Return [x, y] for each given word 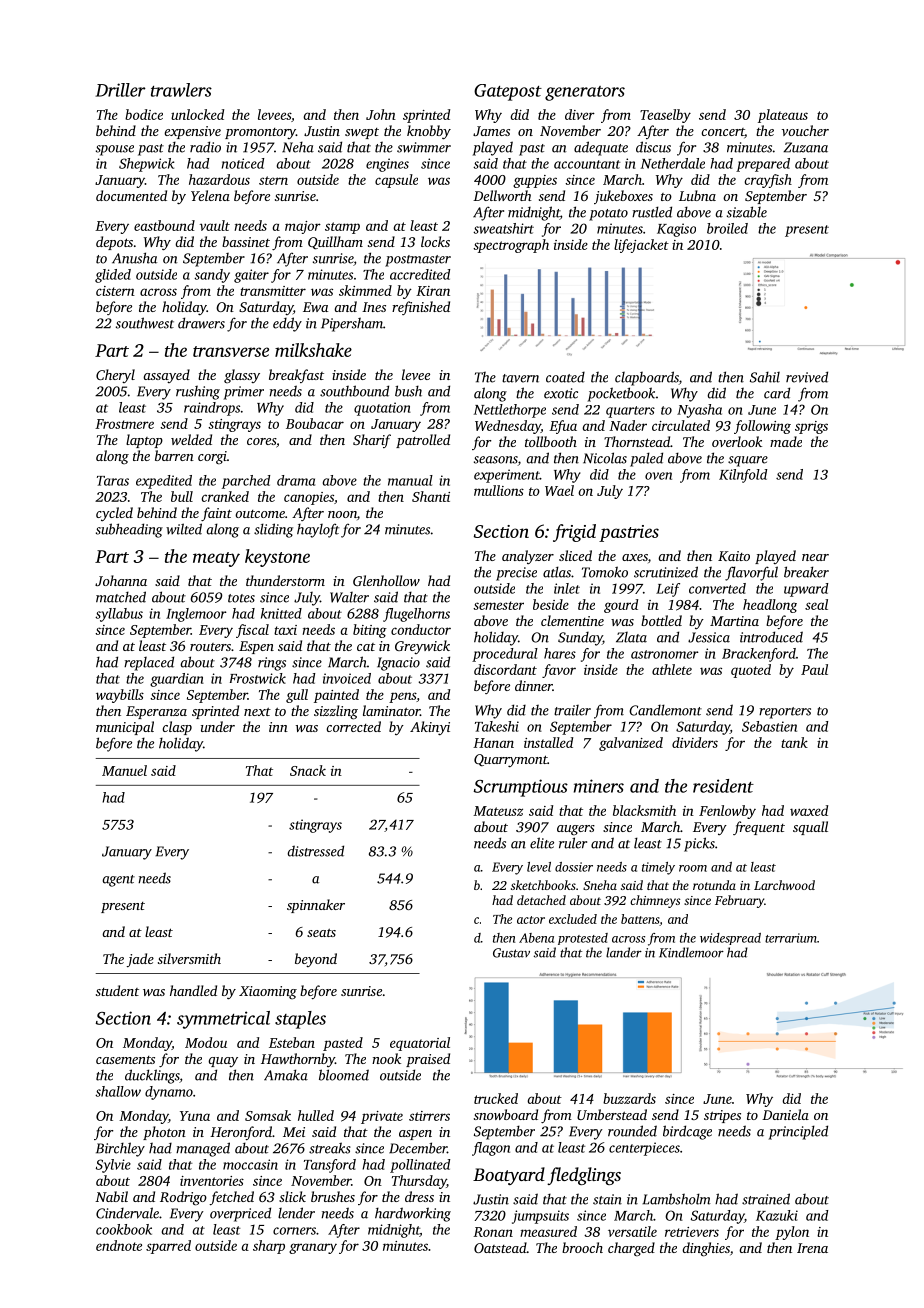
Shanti [431, 496]
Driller [120, 90]
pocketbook [621, 394]
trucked [496, 1098]
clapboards [647, 378]
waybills [120, 696]
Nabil [111, 1196]
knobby [429, 132]
